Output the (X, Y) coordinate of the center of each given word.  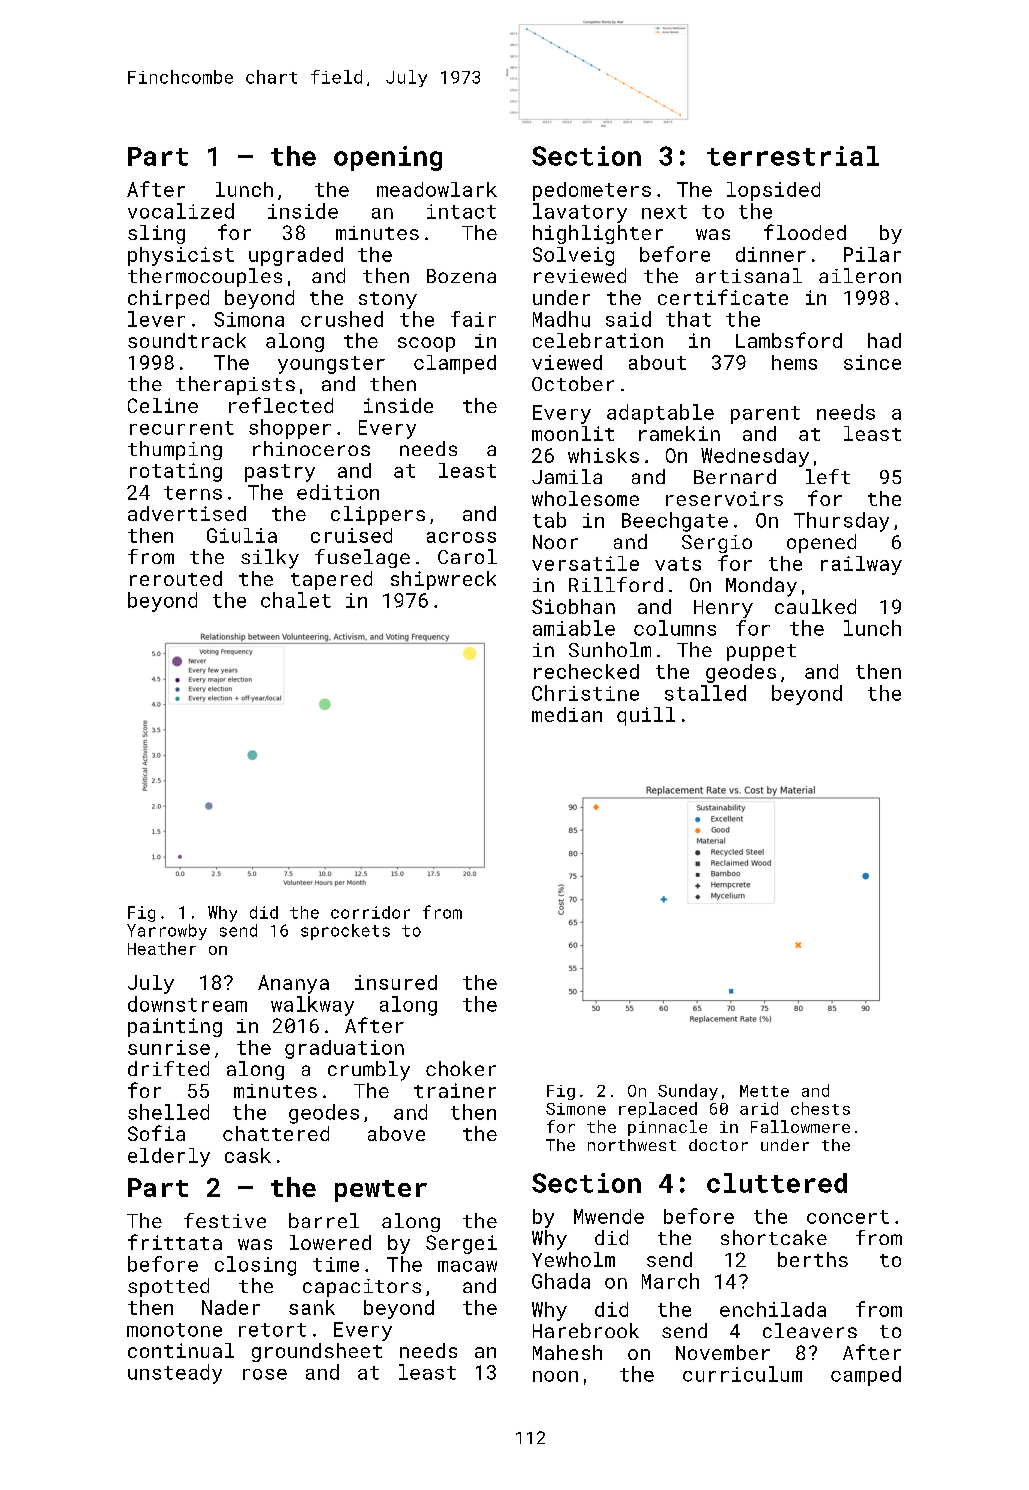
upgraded (296, 256)
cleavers (810, 1330)
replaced (658, 1110)
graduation (344, 1049)
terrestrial (793, 156)
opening (388, 158)
